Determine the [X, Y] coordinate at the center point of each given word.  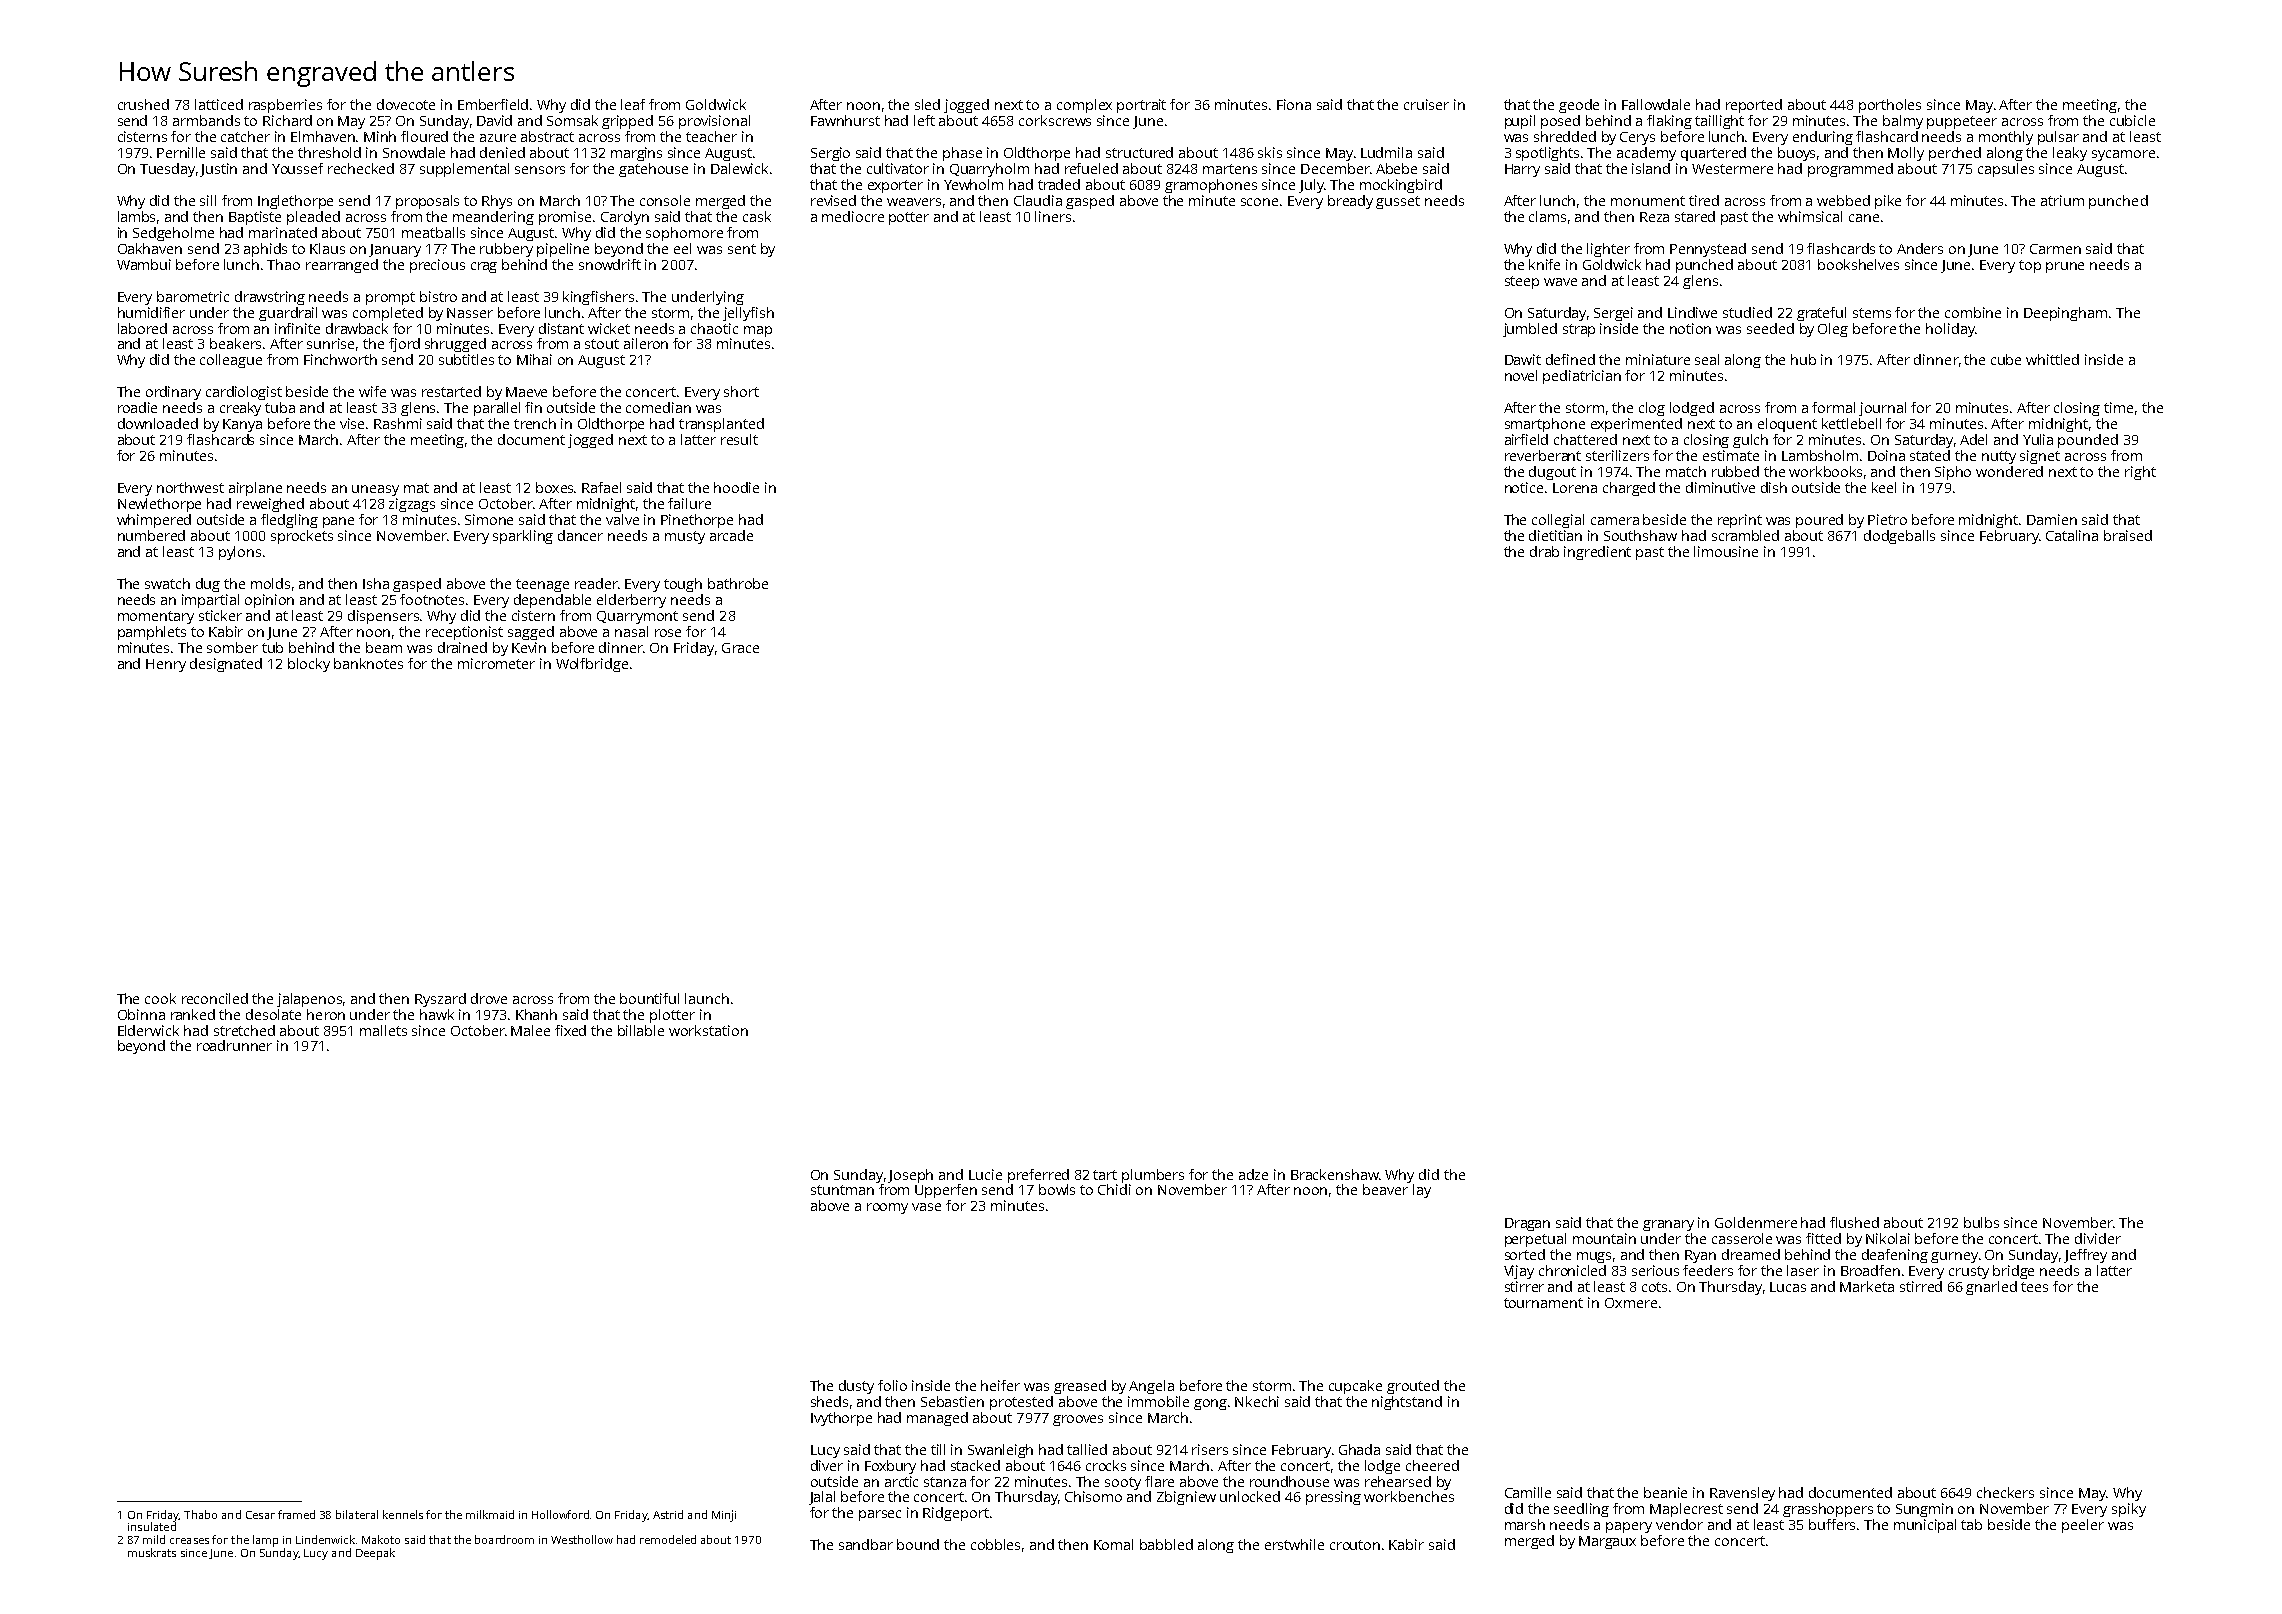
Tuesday [167, 170]
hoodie [736, 487]
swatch [167, 583]
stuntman [842, 1190]
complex [1084, 106]
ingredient [1597, 553]
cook [160, 998]
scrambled [1745, 535]
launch [707, 998]
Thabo [200, 1514]
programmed [1850, 170]
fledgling [289, 521]
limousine [1726, 551]
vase [926, 1207]
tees [2034, 1287]
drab [1544, 551]
